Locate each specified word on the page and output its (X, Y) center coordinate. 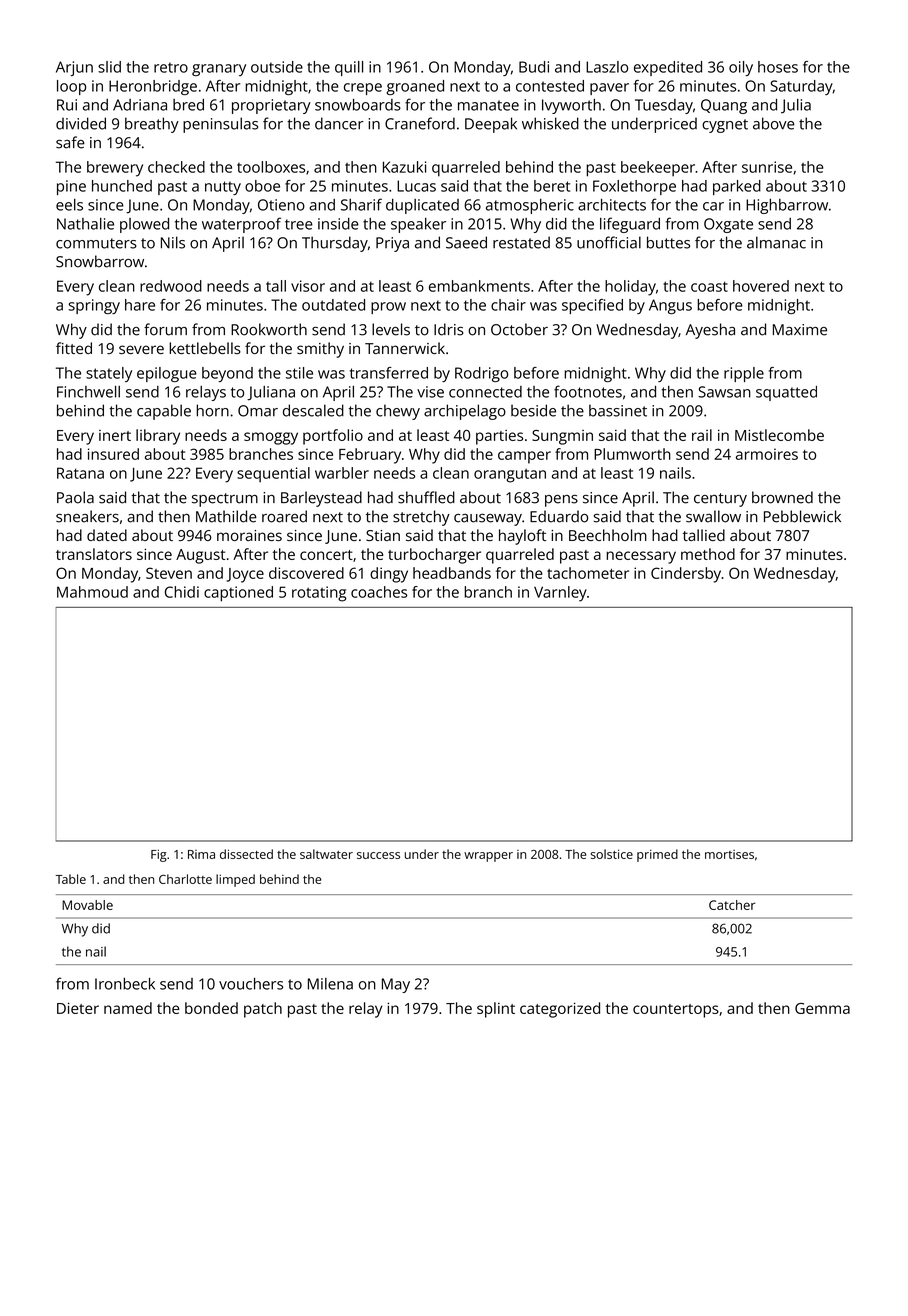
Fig (159, 856)
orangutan (510, 475)
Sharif (361, 204)
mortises (729, 854)
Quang (724, 106)
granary (219, 70)
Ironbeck (125, 984)
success (378, 855)
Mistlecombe (779, 435)
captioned (238, 594)
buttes (668, 242)
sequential (273, 474)
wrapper (488, 857)
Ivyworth (571, 106)
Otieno (281, 205)
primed (657, 855)
